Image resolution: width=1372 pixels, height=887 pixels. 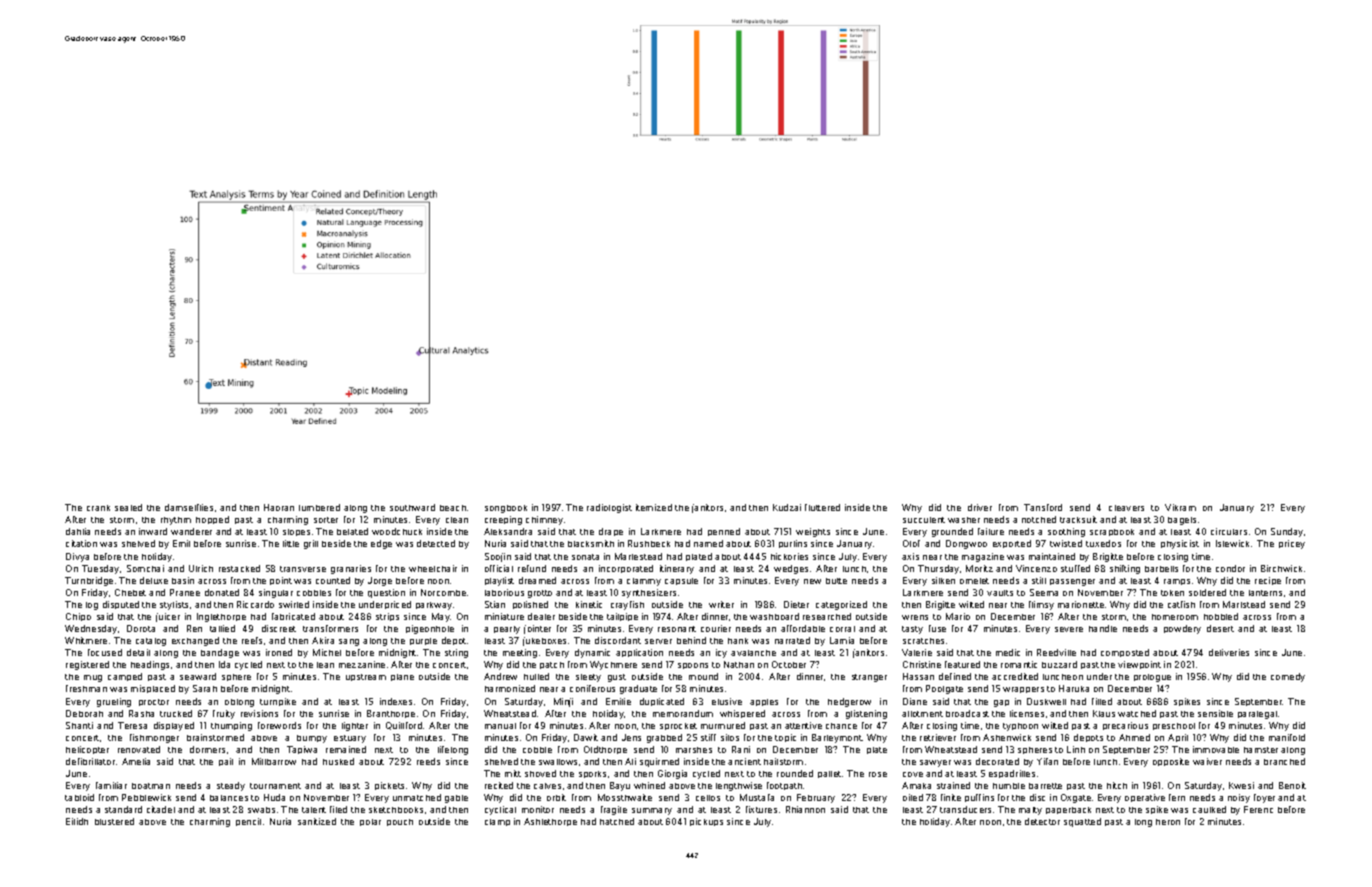 What do you see at coordinates (114, 702) in the page?
I see `grueling` at bounding box center [114, 702].
